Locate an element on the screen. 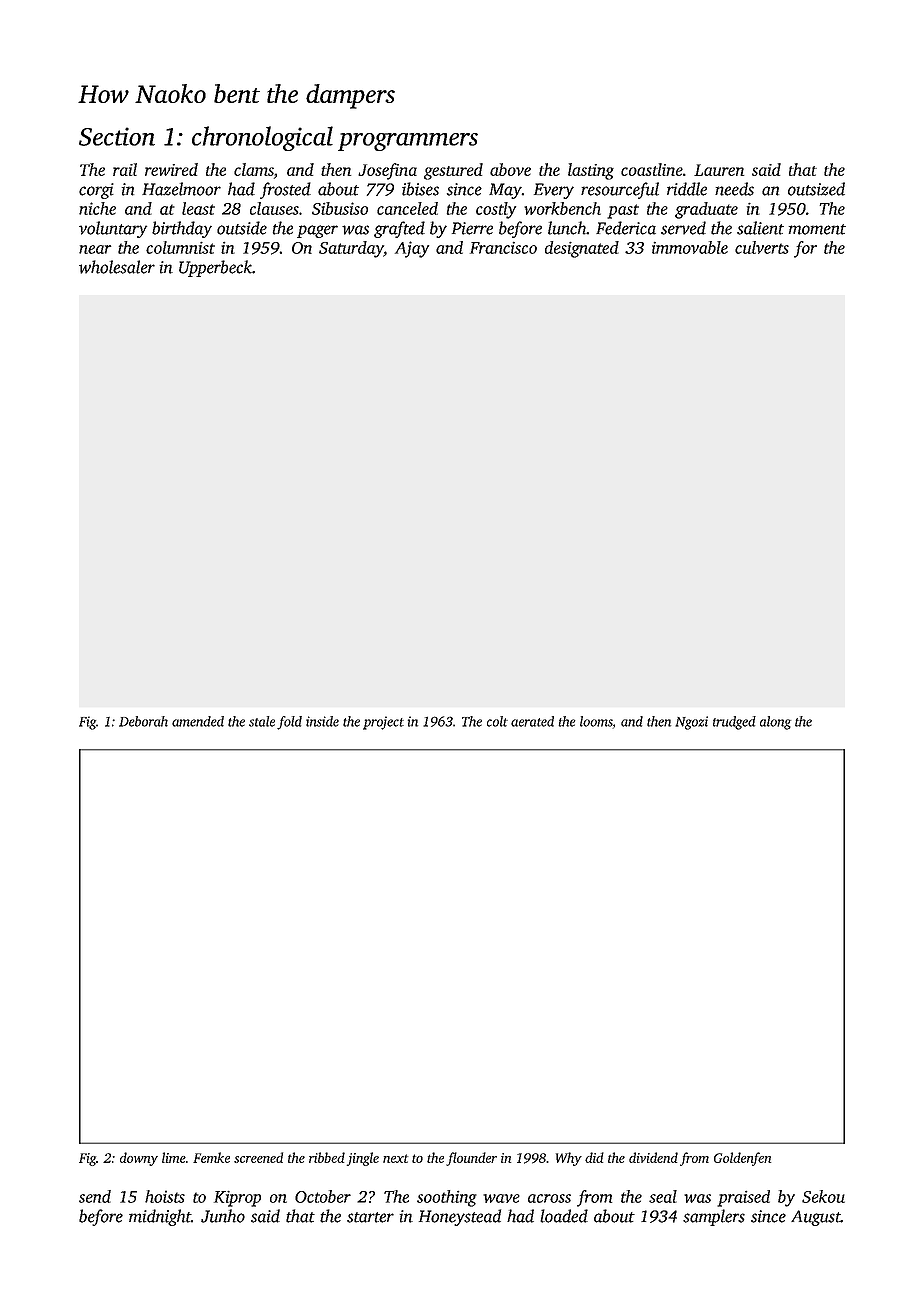 The height and width of the screenshot is (1308, 924). next is located at coordinates (395, 1158).
